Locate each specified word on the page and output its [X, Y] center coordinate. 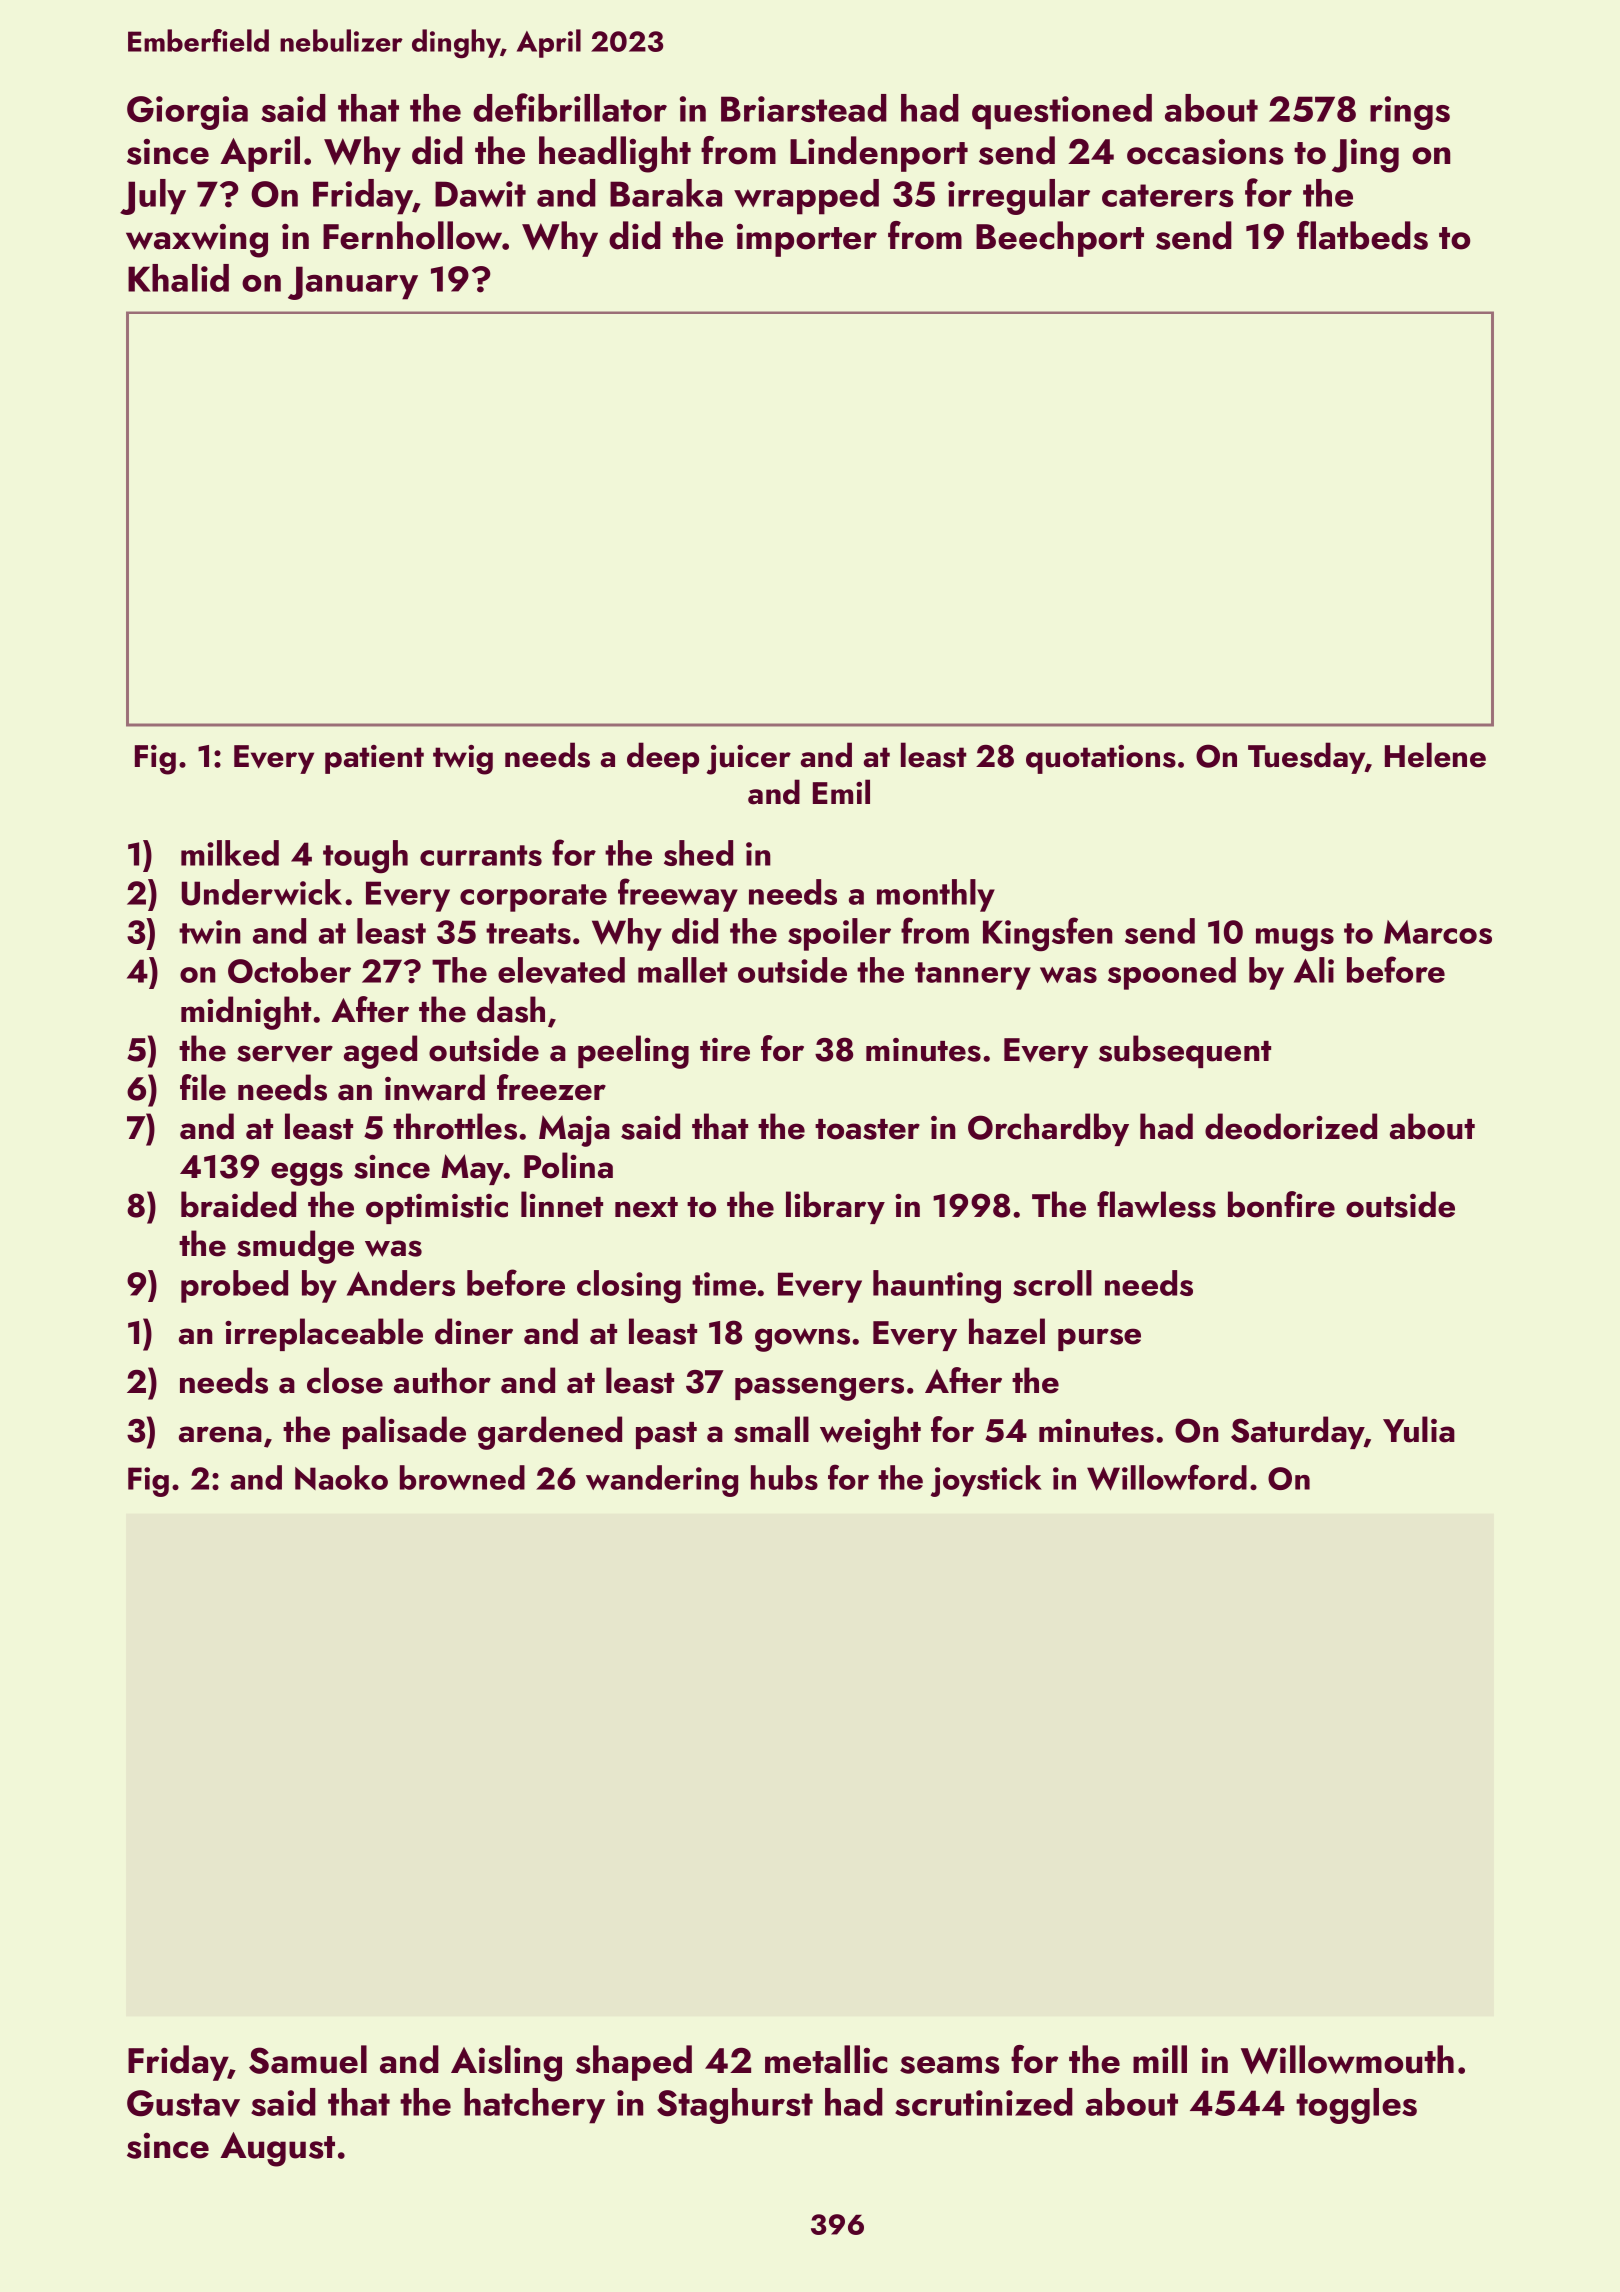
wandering [662, 1481]
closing [629, 1287]
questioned [1062, 112]
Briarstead [804, 108]
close [345, 1380]
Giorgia [187, 113]
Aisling [506, 2063]
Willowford [1167, 1477]
